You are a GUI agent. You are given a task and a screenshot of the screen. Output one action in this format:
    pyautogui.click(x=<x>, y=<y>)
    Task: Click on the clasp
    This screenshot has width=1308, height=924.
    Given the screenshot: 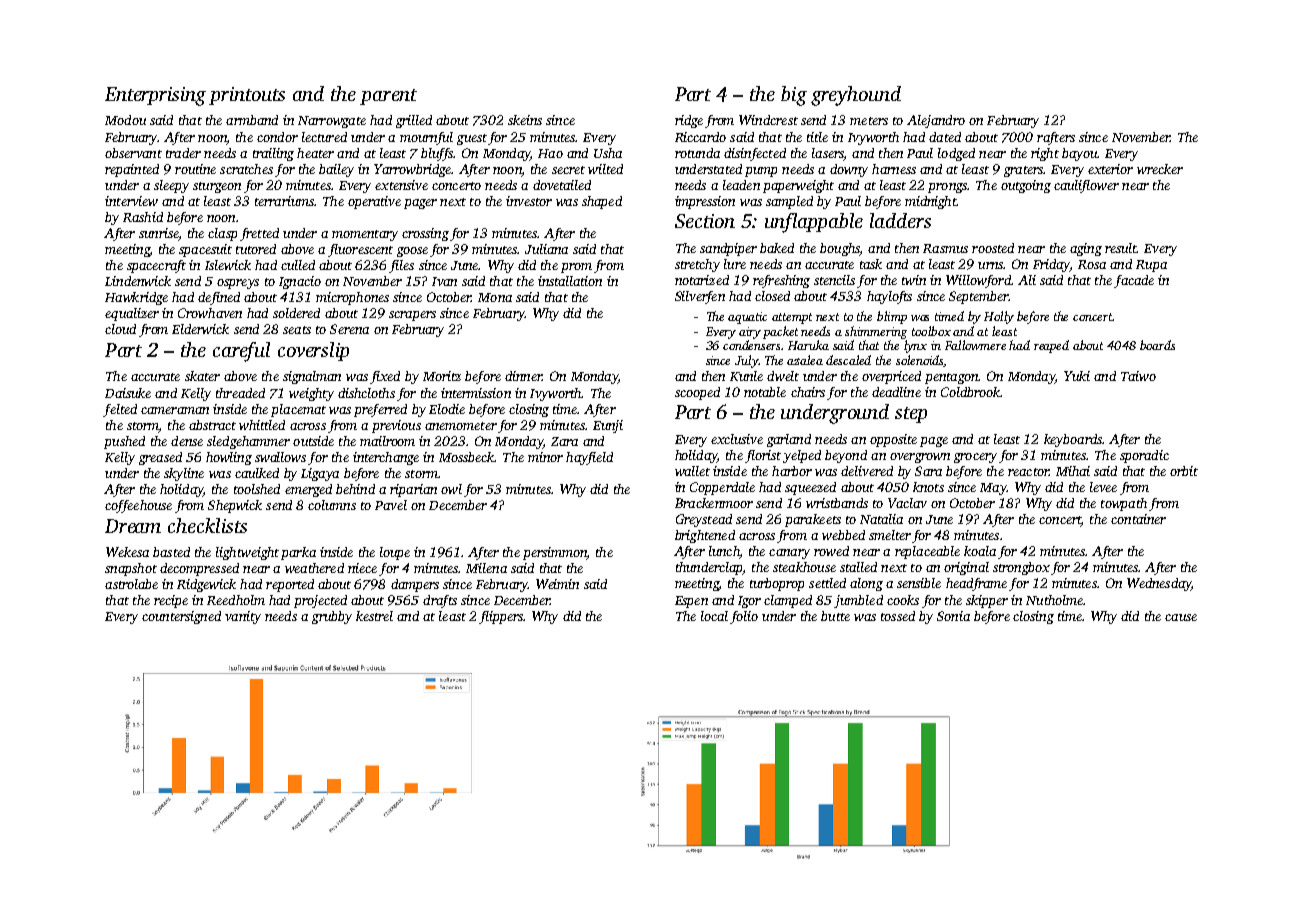 What is the action you would take?
    pyautogui.click(x=222, y=234)
